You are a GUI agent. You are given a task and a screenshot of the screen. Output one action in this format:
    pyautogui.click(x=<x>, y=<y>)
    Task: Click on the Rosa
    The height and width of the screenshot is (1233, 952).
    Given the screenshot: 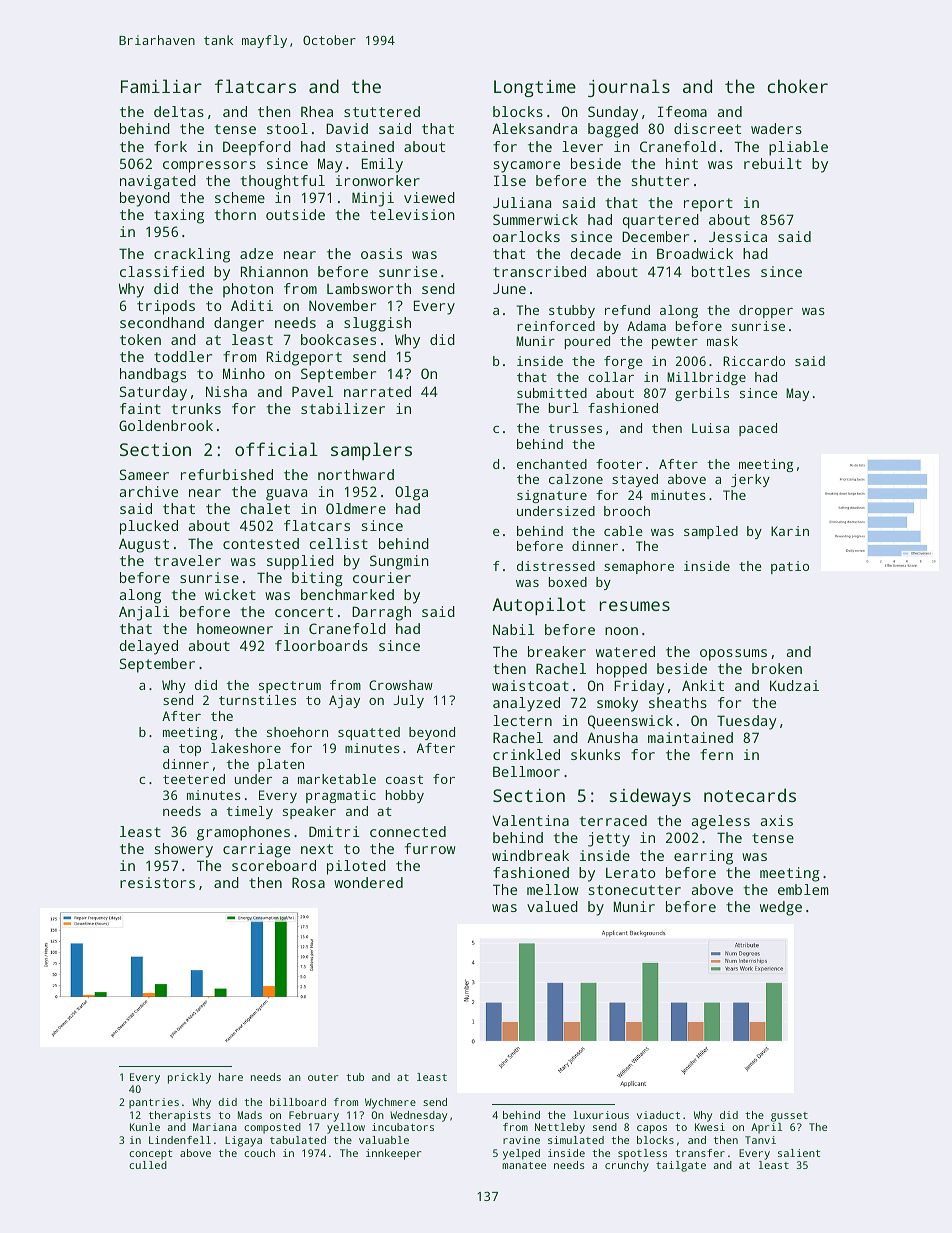 What is the action you would take?
    pyautogui.click(x=308, y=882)
